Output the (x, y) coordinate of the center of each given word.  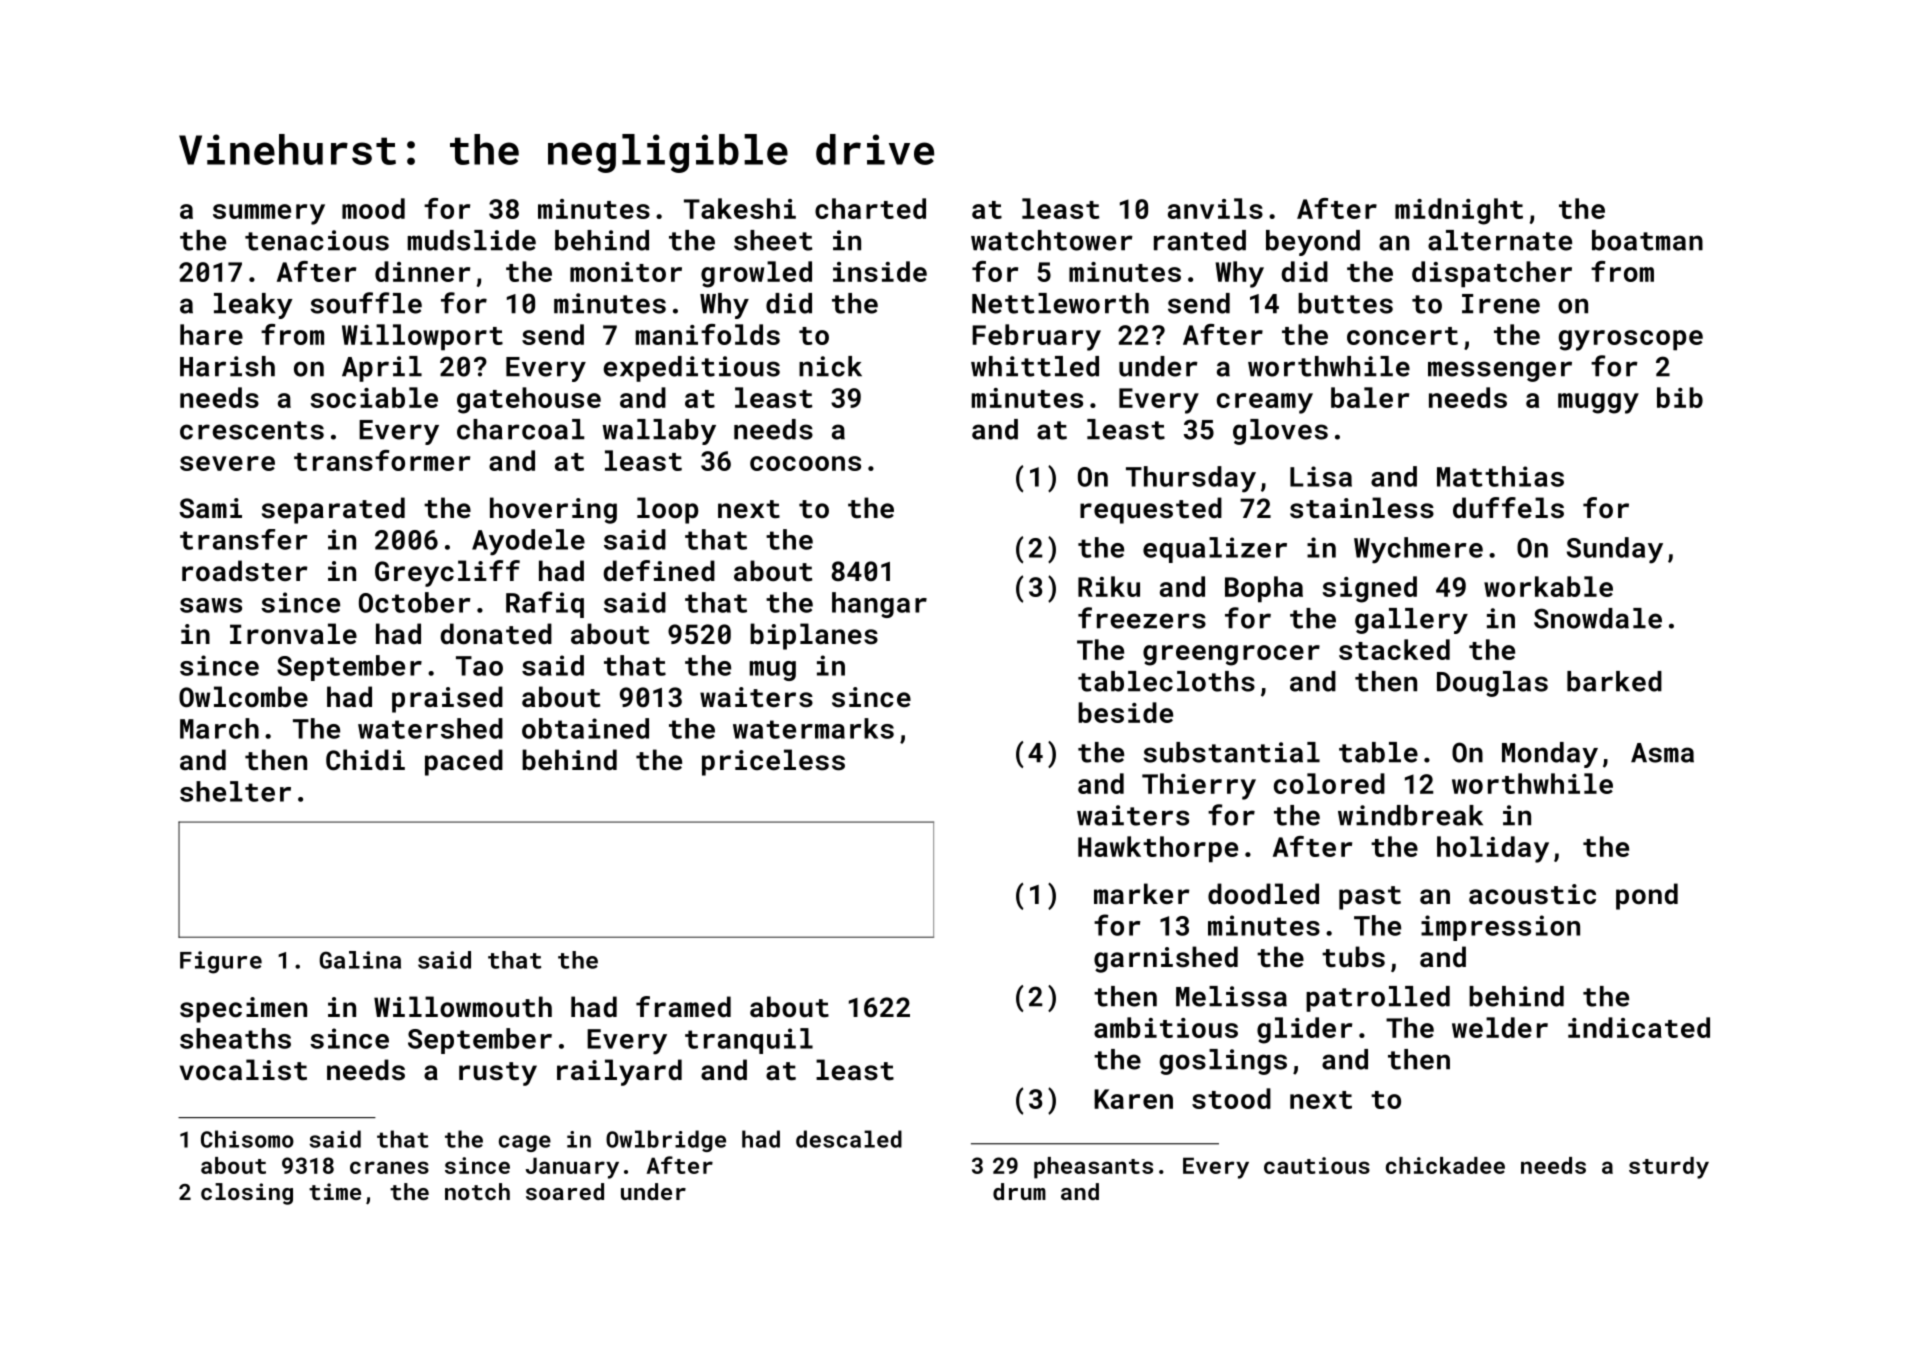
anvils (1215, 208)
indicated (1639, 1027)
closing (247, 1194)
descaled (849, 1139)
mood (373, 208)
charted (870, 208)
